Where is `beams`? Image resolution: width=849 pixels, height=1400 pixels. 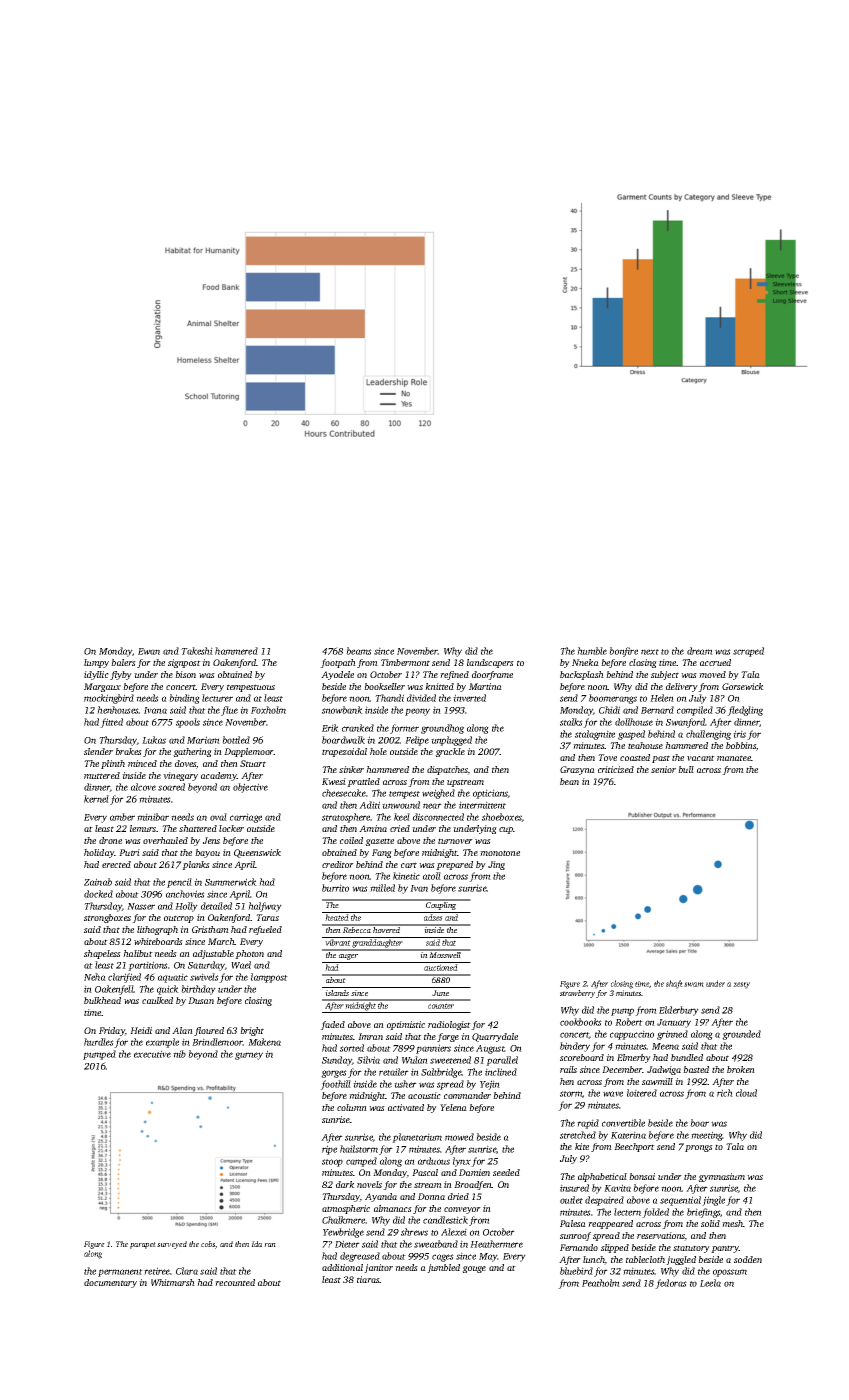 beams is located at coordinates (359, 651).
